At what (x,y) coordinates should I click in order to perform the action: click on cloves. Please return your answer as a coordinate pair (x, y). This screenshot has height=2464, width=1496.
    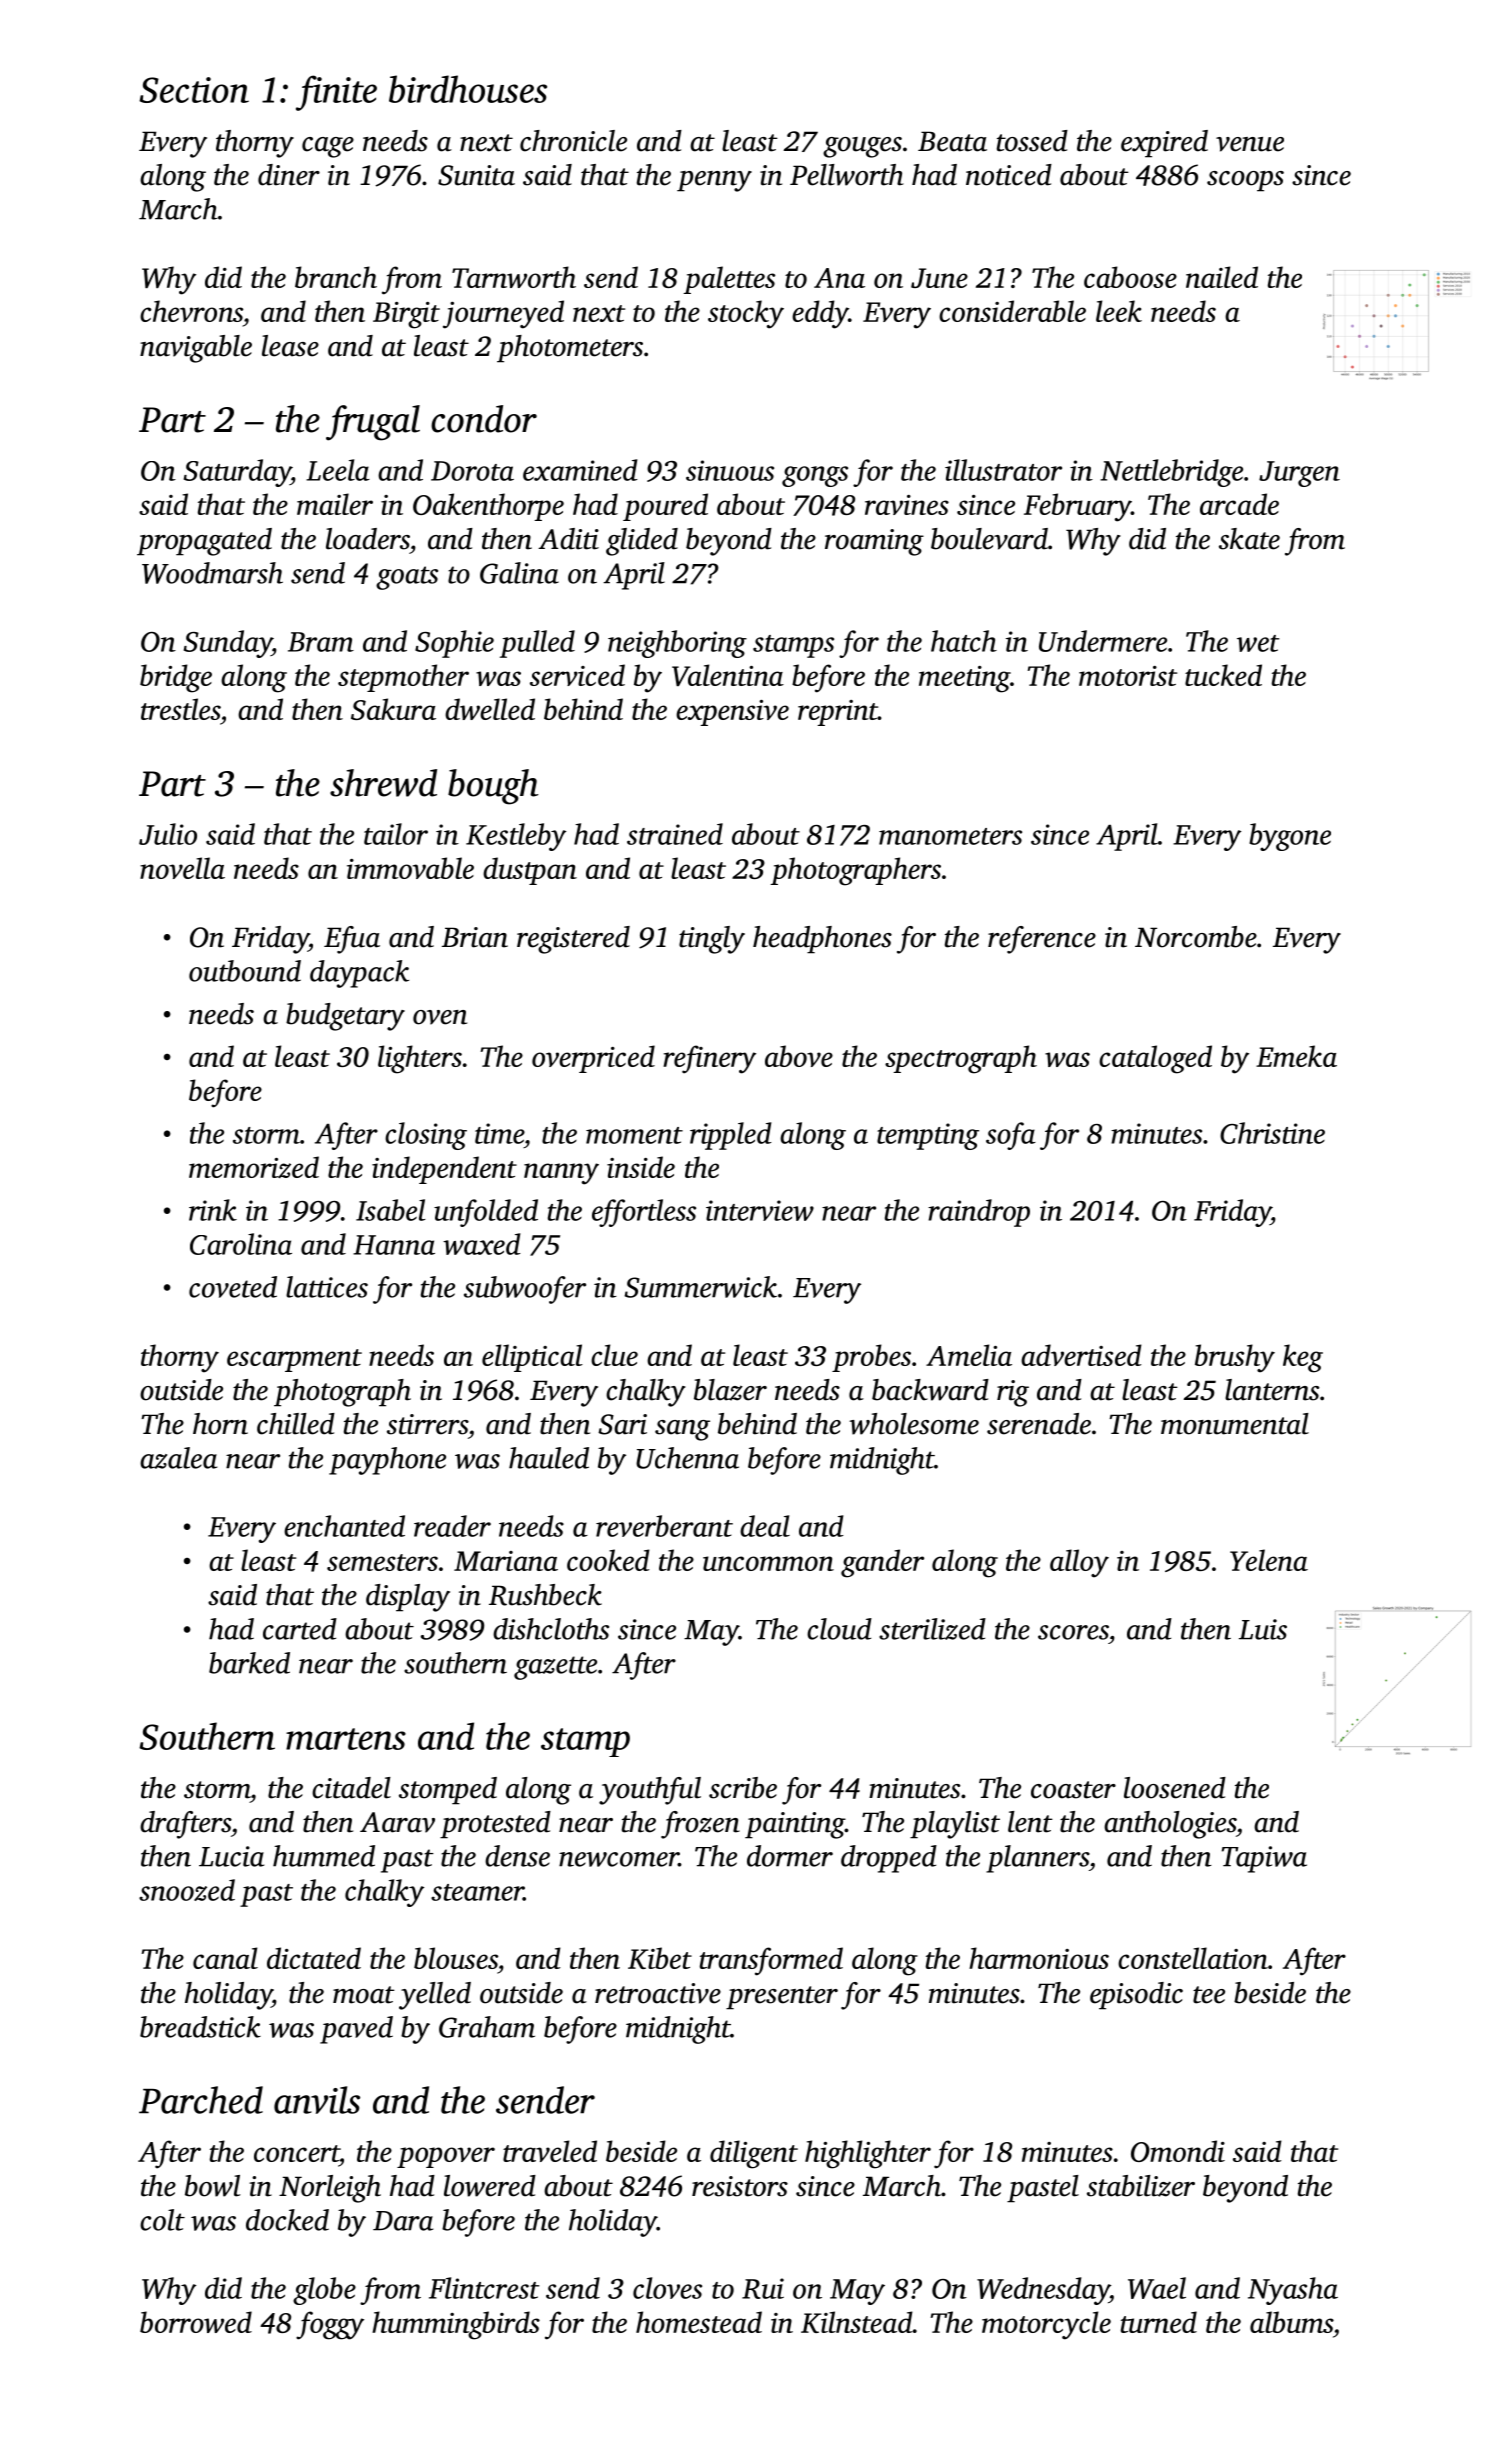
    Looking at the image, I should click on (667, 2288).
